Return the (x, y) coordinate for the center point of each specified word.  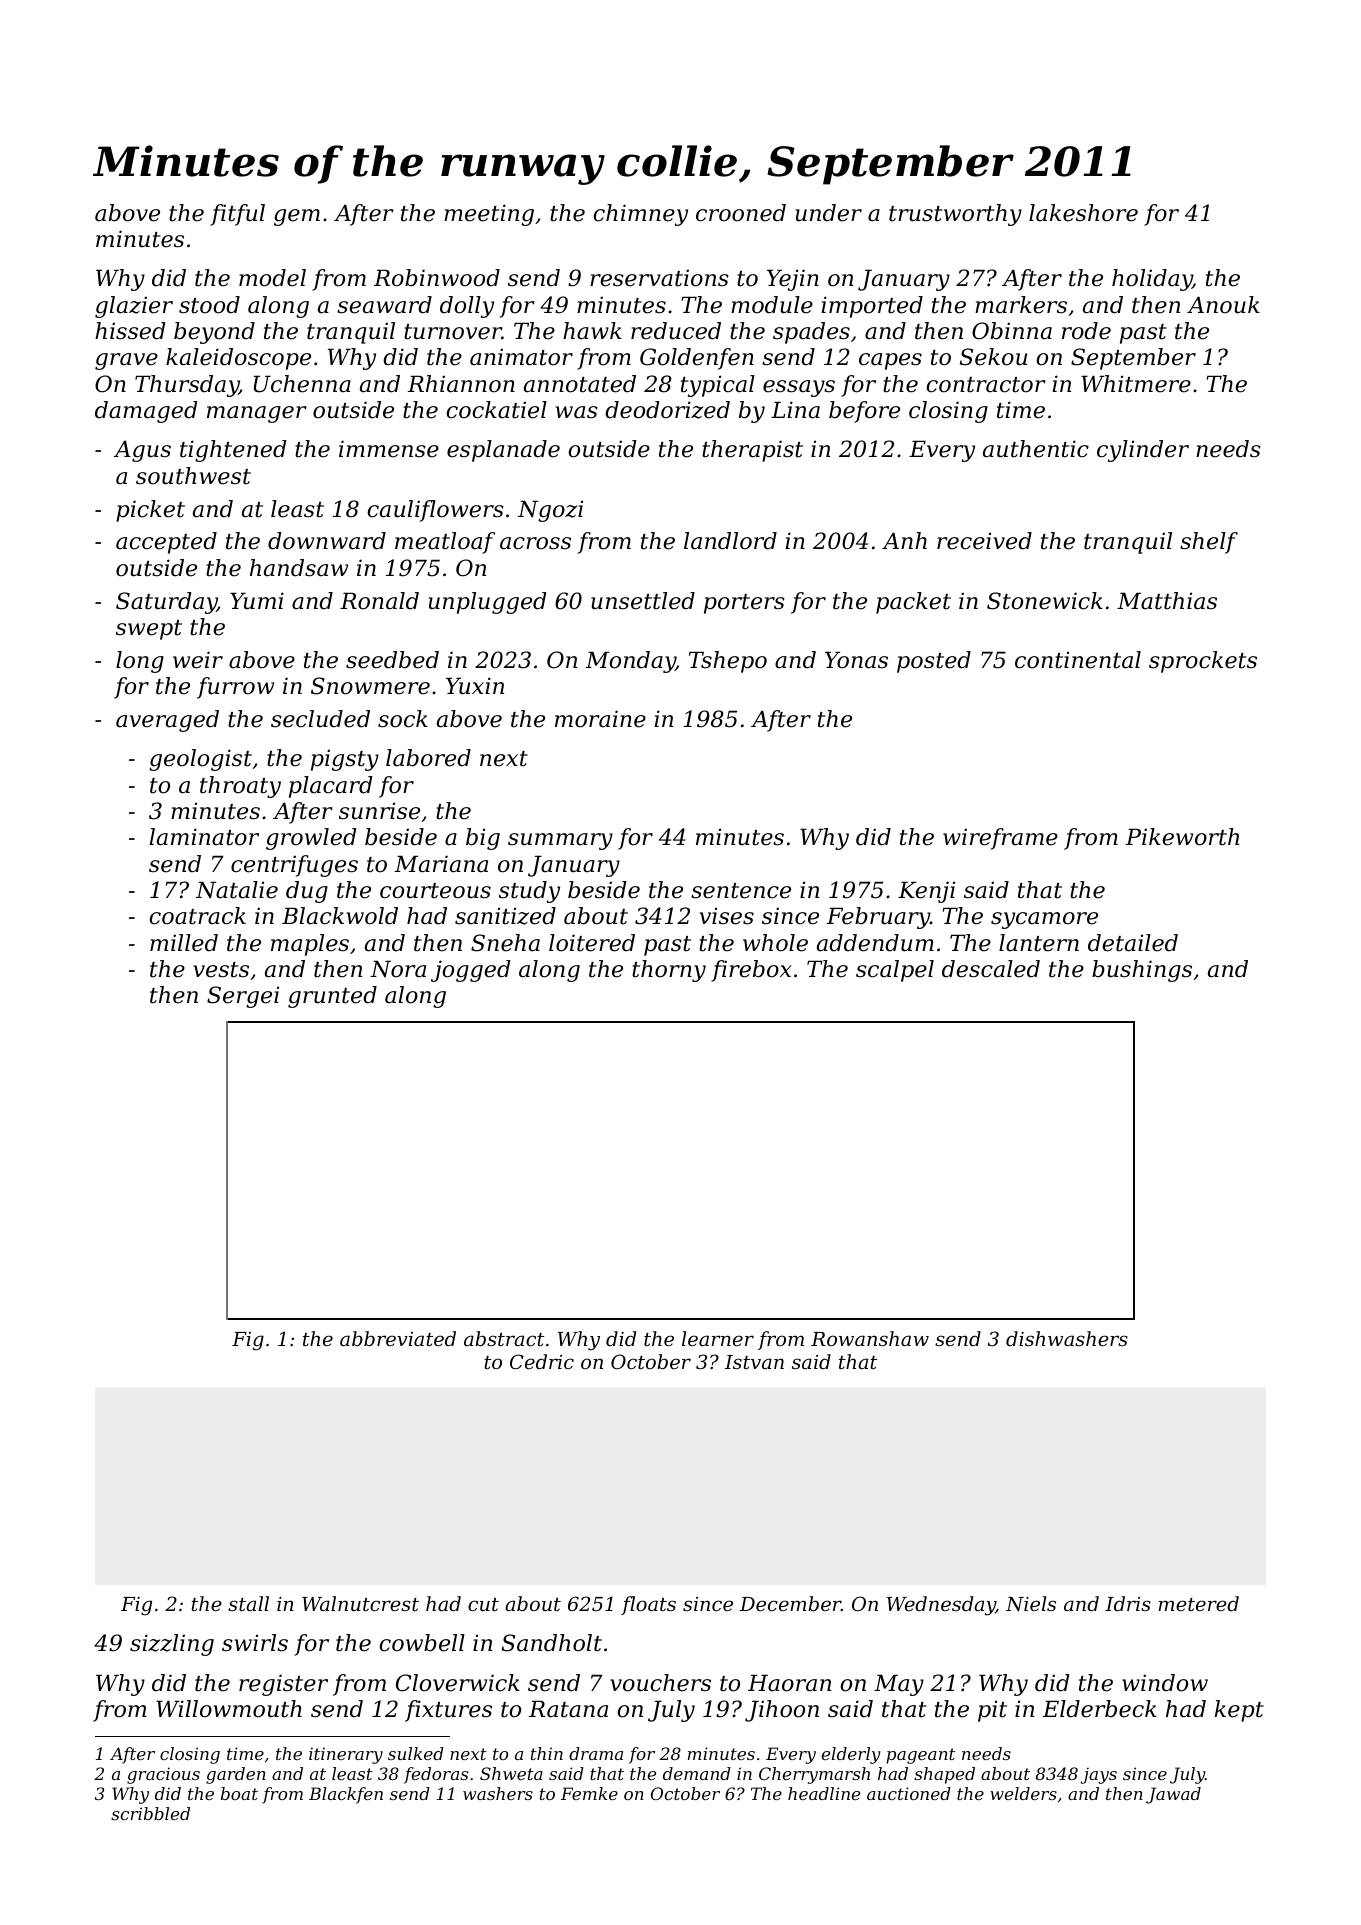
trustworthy (955, 215)
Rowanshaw (870, 1338)
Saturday (166, 603)
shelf (1209, 543)
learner (718, 1338)
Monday (631, 662)
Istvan (754, 1362)
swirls (255, 1643)
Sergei (243, 997)
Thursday (187, 386)
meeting (489, 215)
